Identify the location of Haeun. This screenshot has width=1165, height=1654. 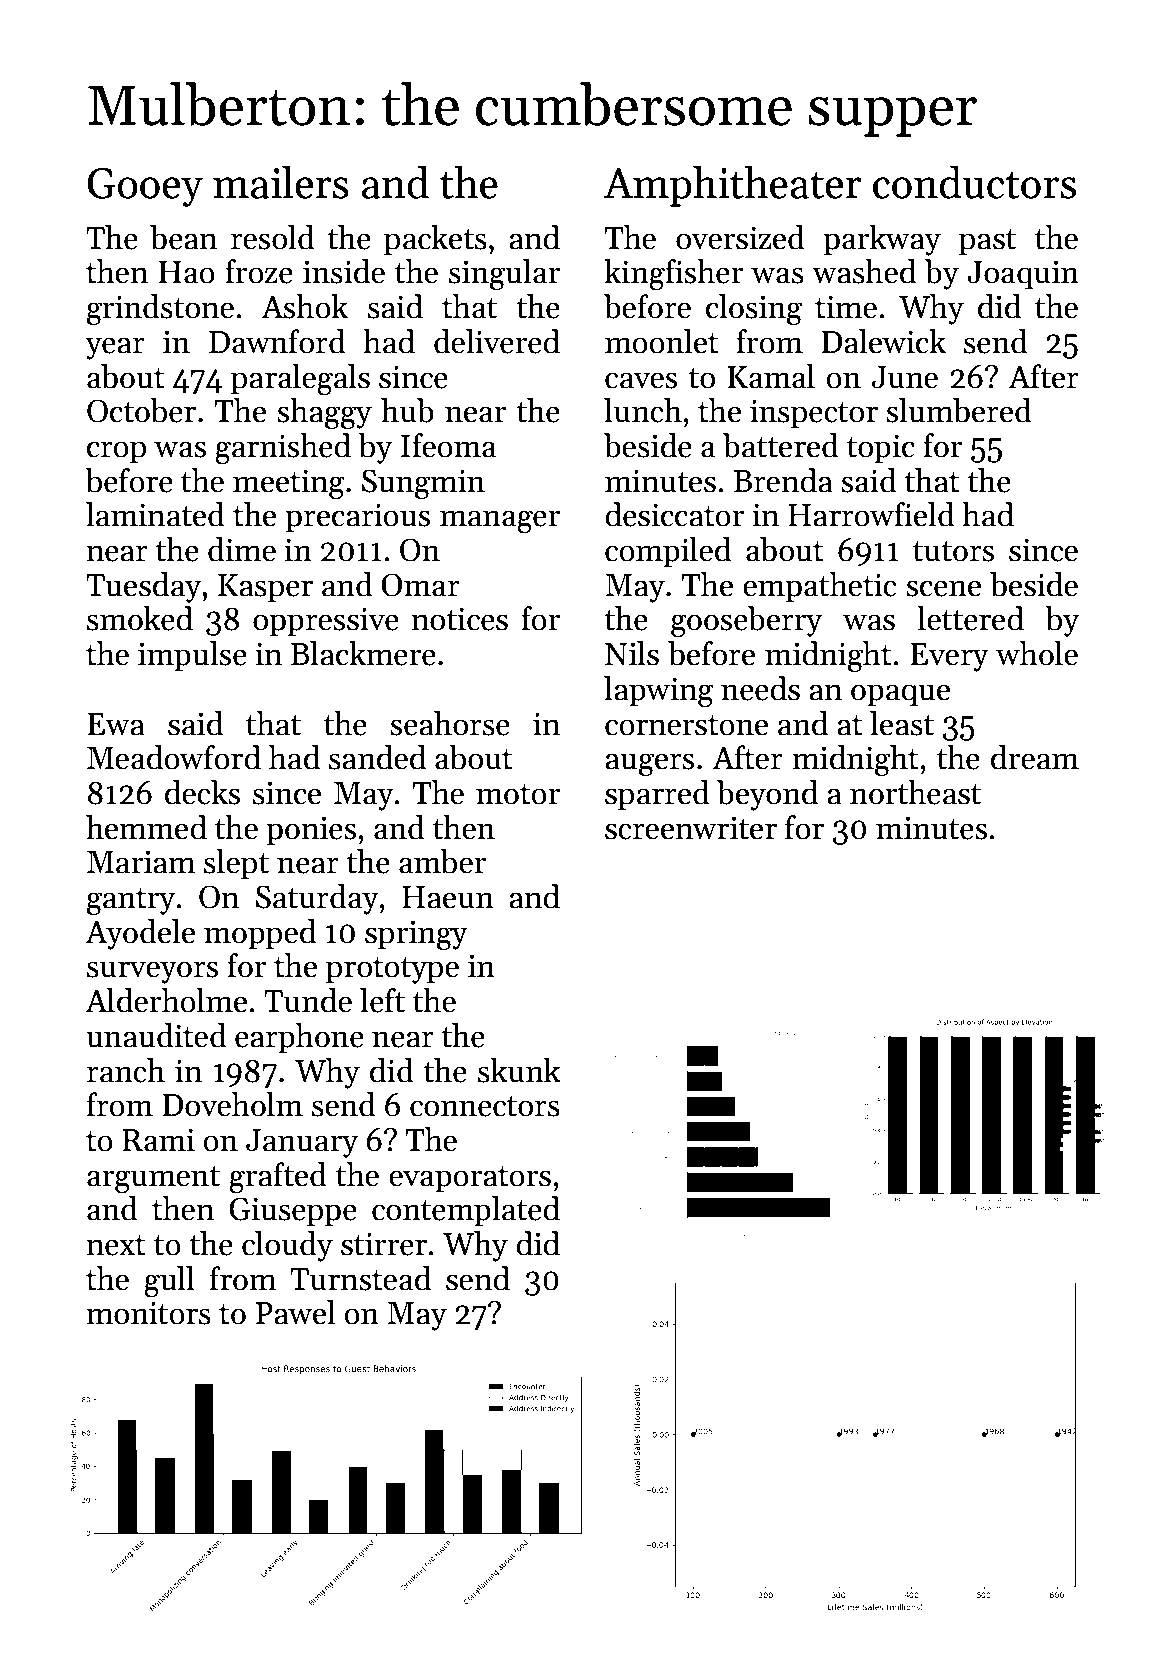
(448, 897).
